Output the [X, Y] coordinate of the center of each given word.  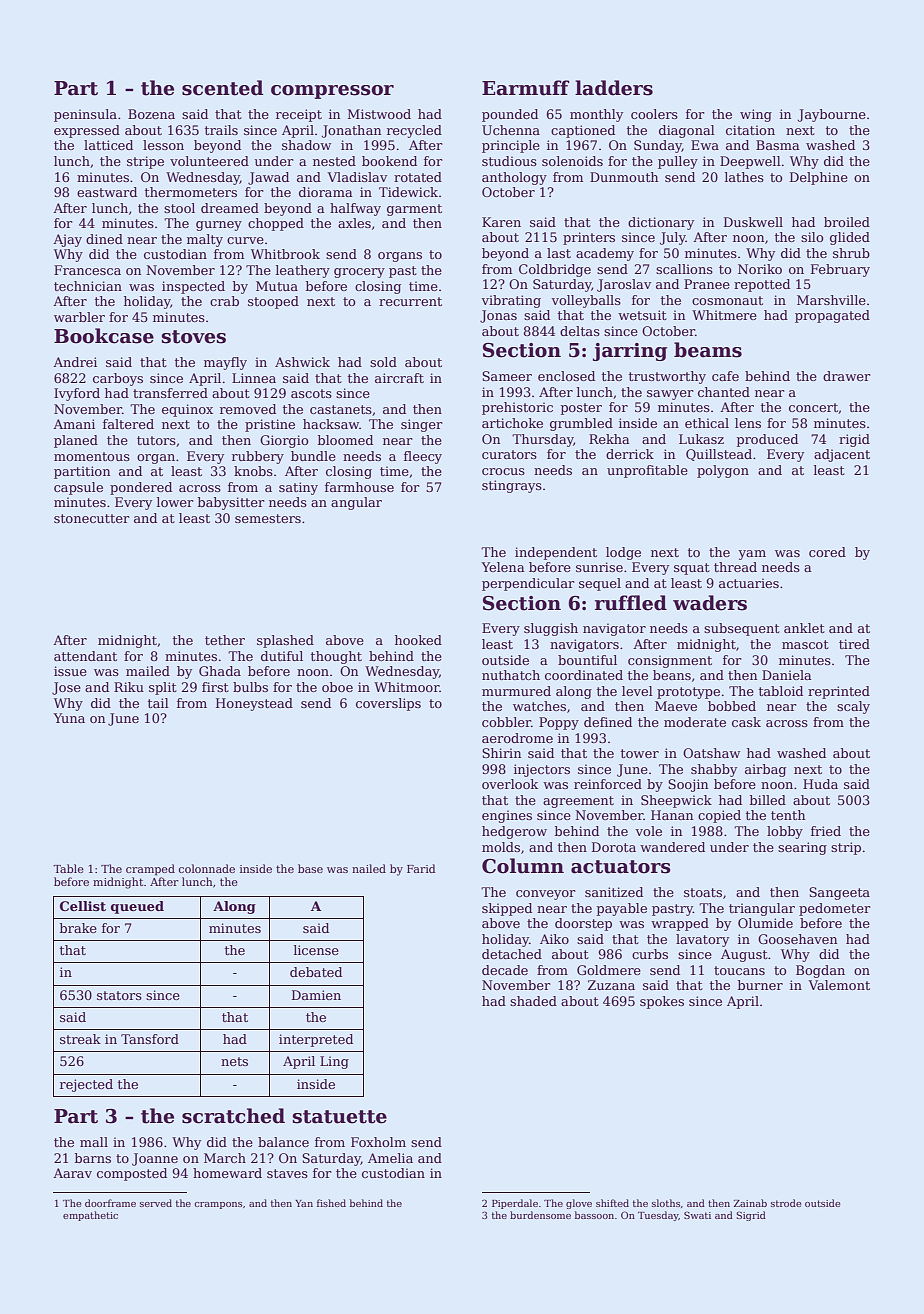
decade [505, 970]
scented [222, 88]
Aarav [72, 1173]
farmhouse [359, 487]
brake [78, 928]
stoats [703, 892]
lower [175, 502]
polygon [723, 471]
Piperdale [515, 1204]
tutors [156, 440]
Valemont [839, 985]
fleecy [423, 457]
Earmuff [526, 88]
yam [752, 555]
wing [756, 115]
